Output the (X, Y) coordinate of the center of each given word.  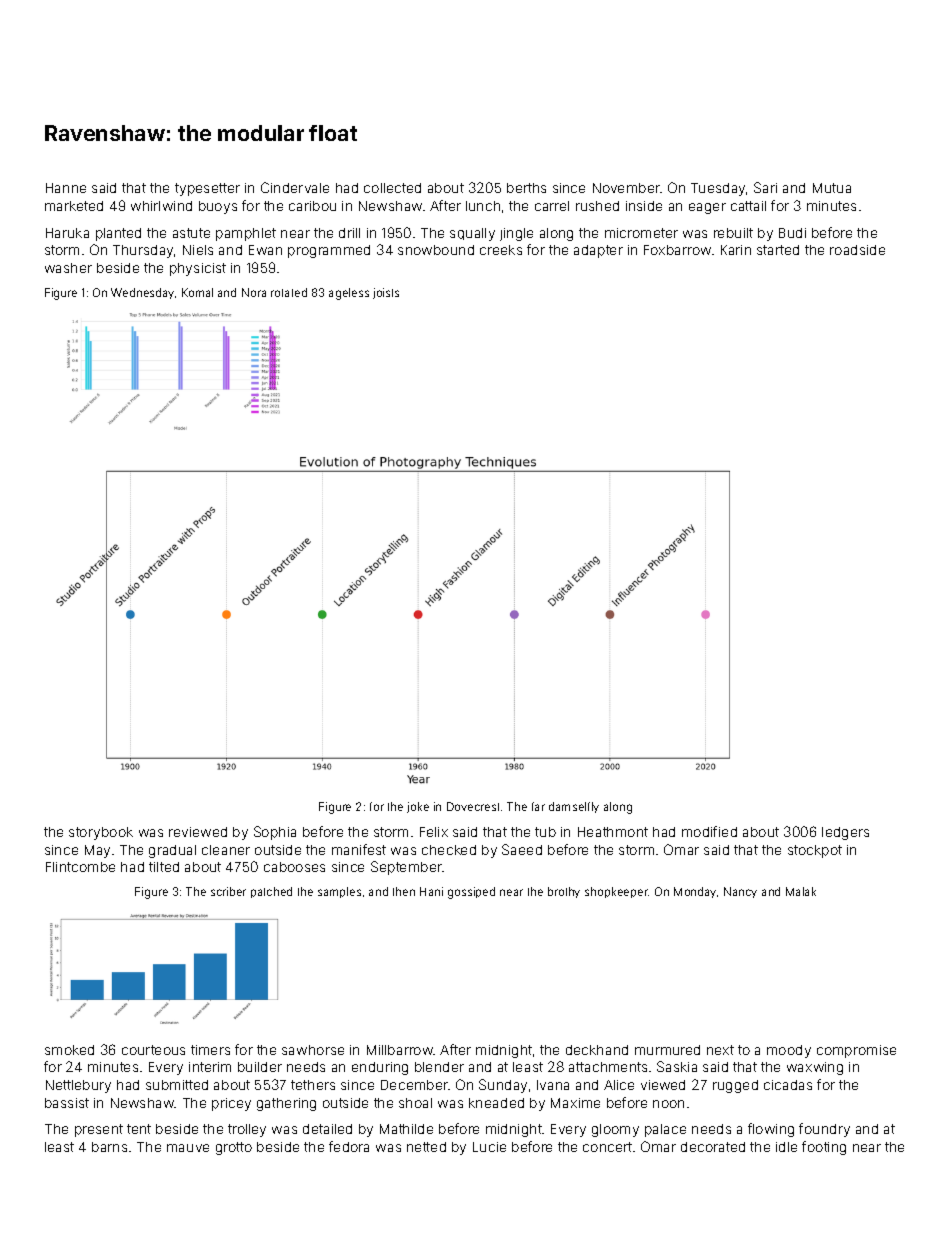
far (538, 806)
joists (386, 293)
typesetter (207, 189)
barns (109, 1147)
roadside (857, 250)
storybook (101, 833)
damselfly (574, 807)
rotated (289, 292)
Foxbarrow (677, 250)
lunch (483, 206)
